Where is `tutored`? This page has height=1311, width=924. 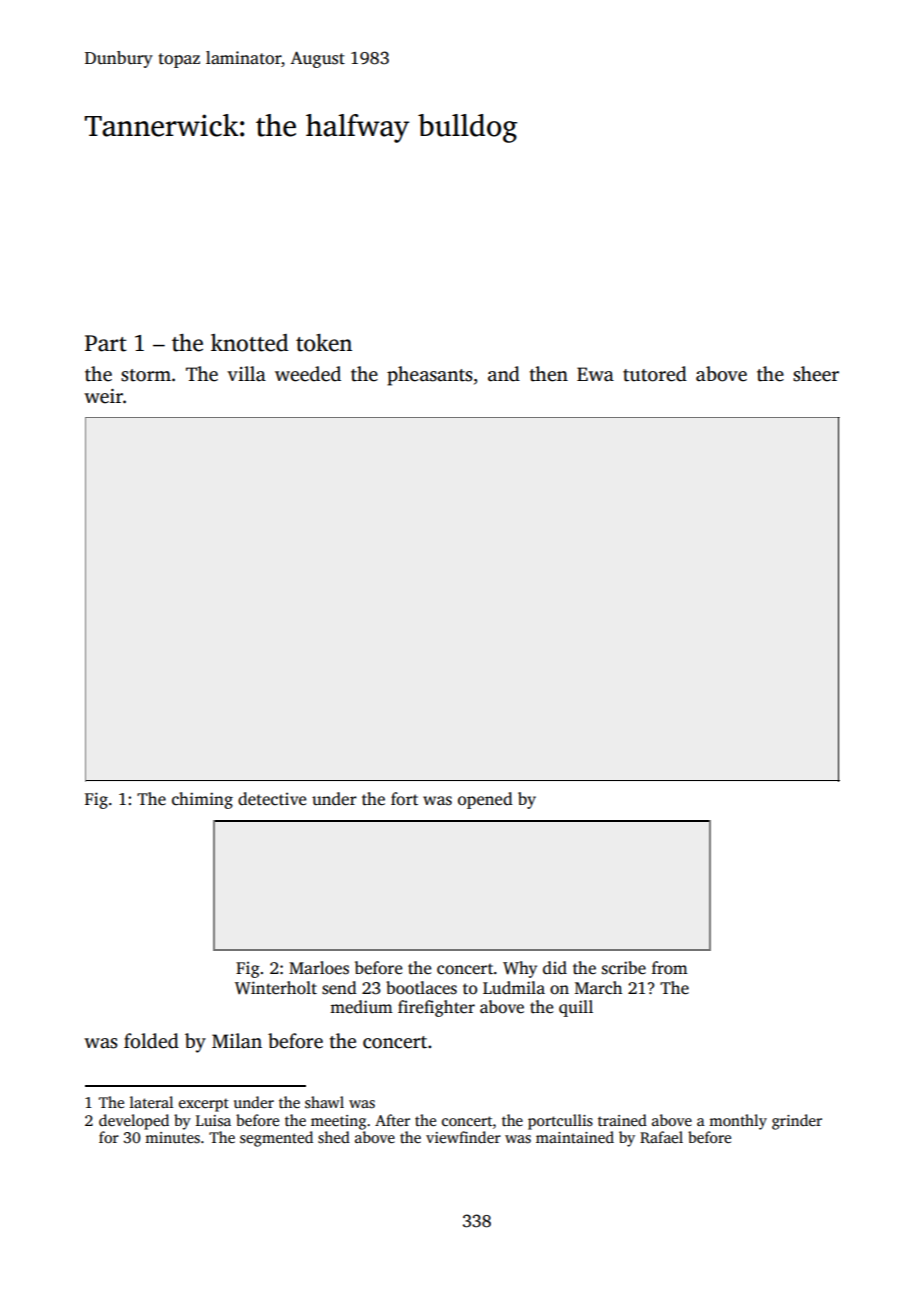
tutored is located at coordinates (655, 374).
